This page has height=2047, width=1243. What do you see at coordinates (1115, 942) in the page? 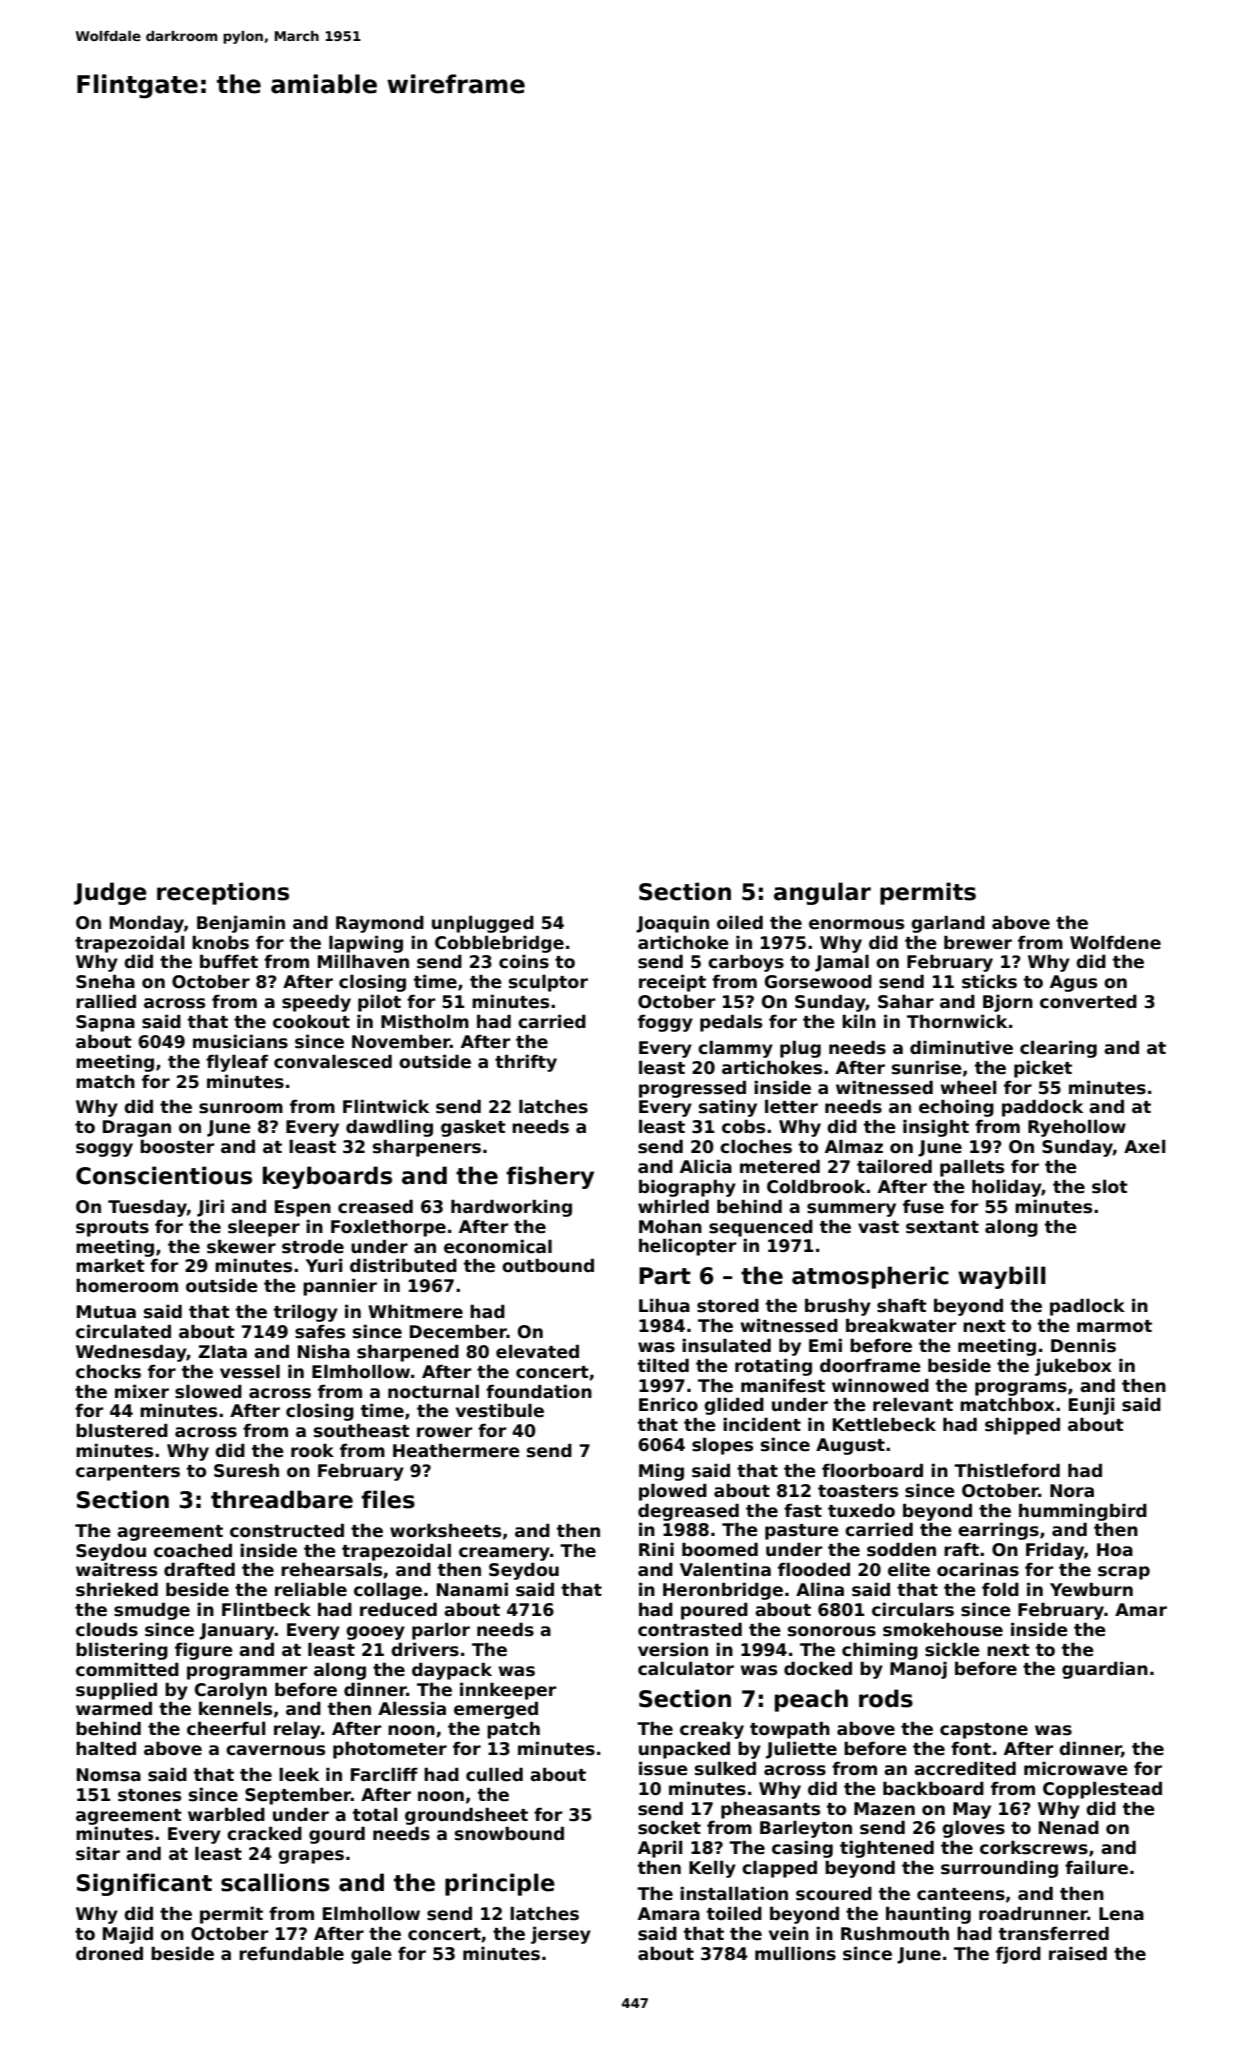
I see `Wolfdene` at bounding box center [1115, 942].
